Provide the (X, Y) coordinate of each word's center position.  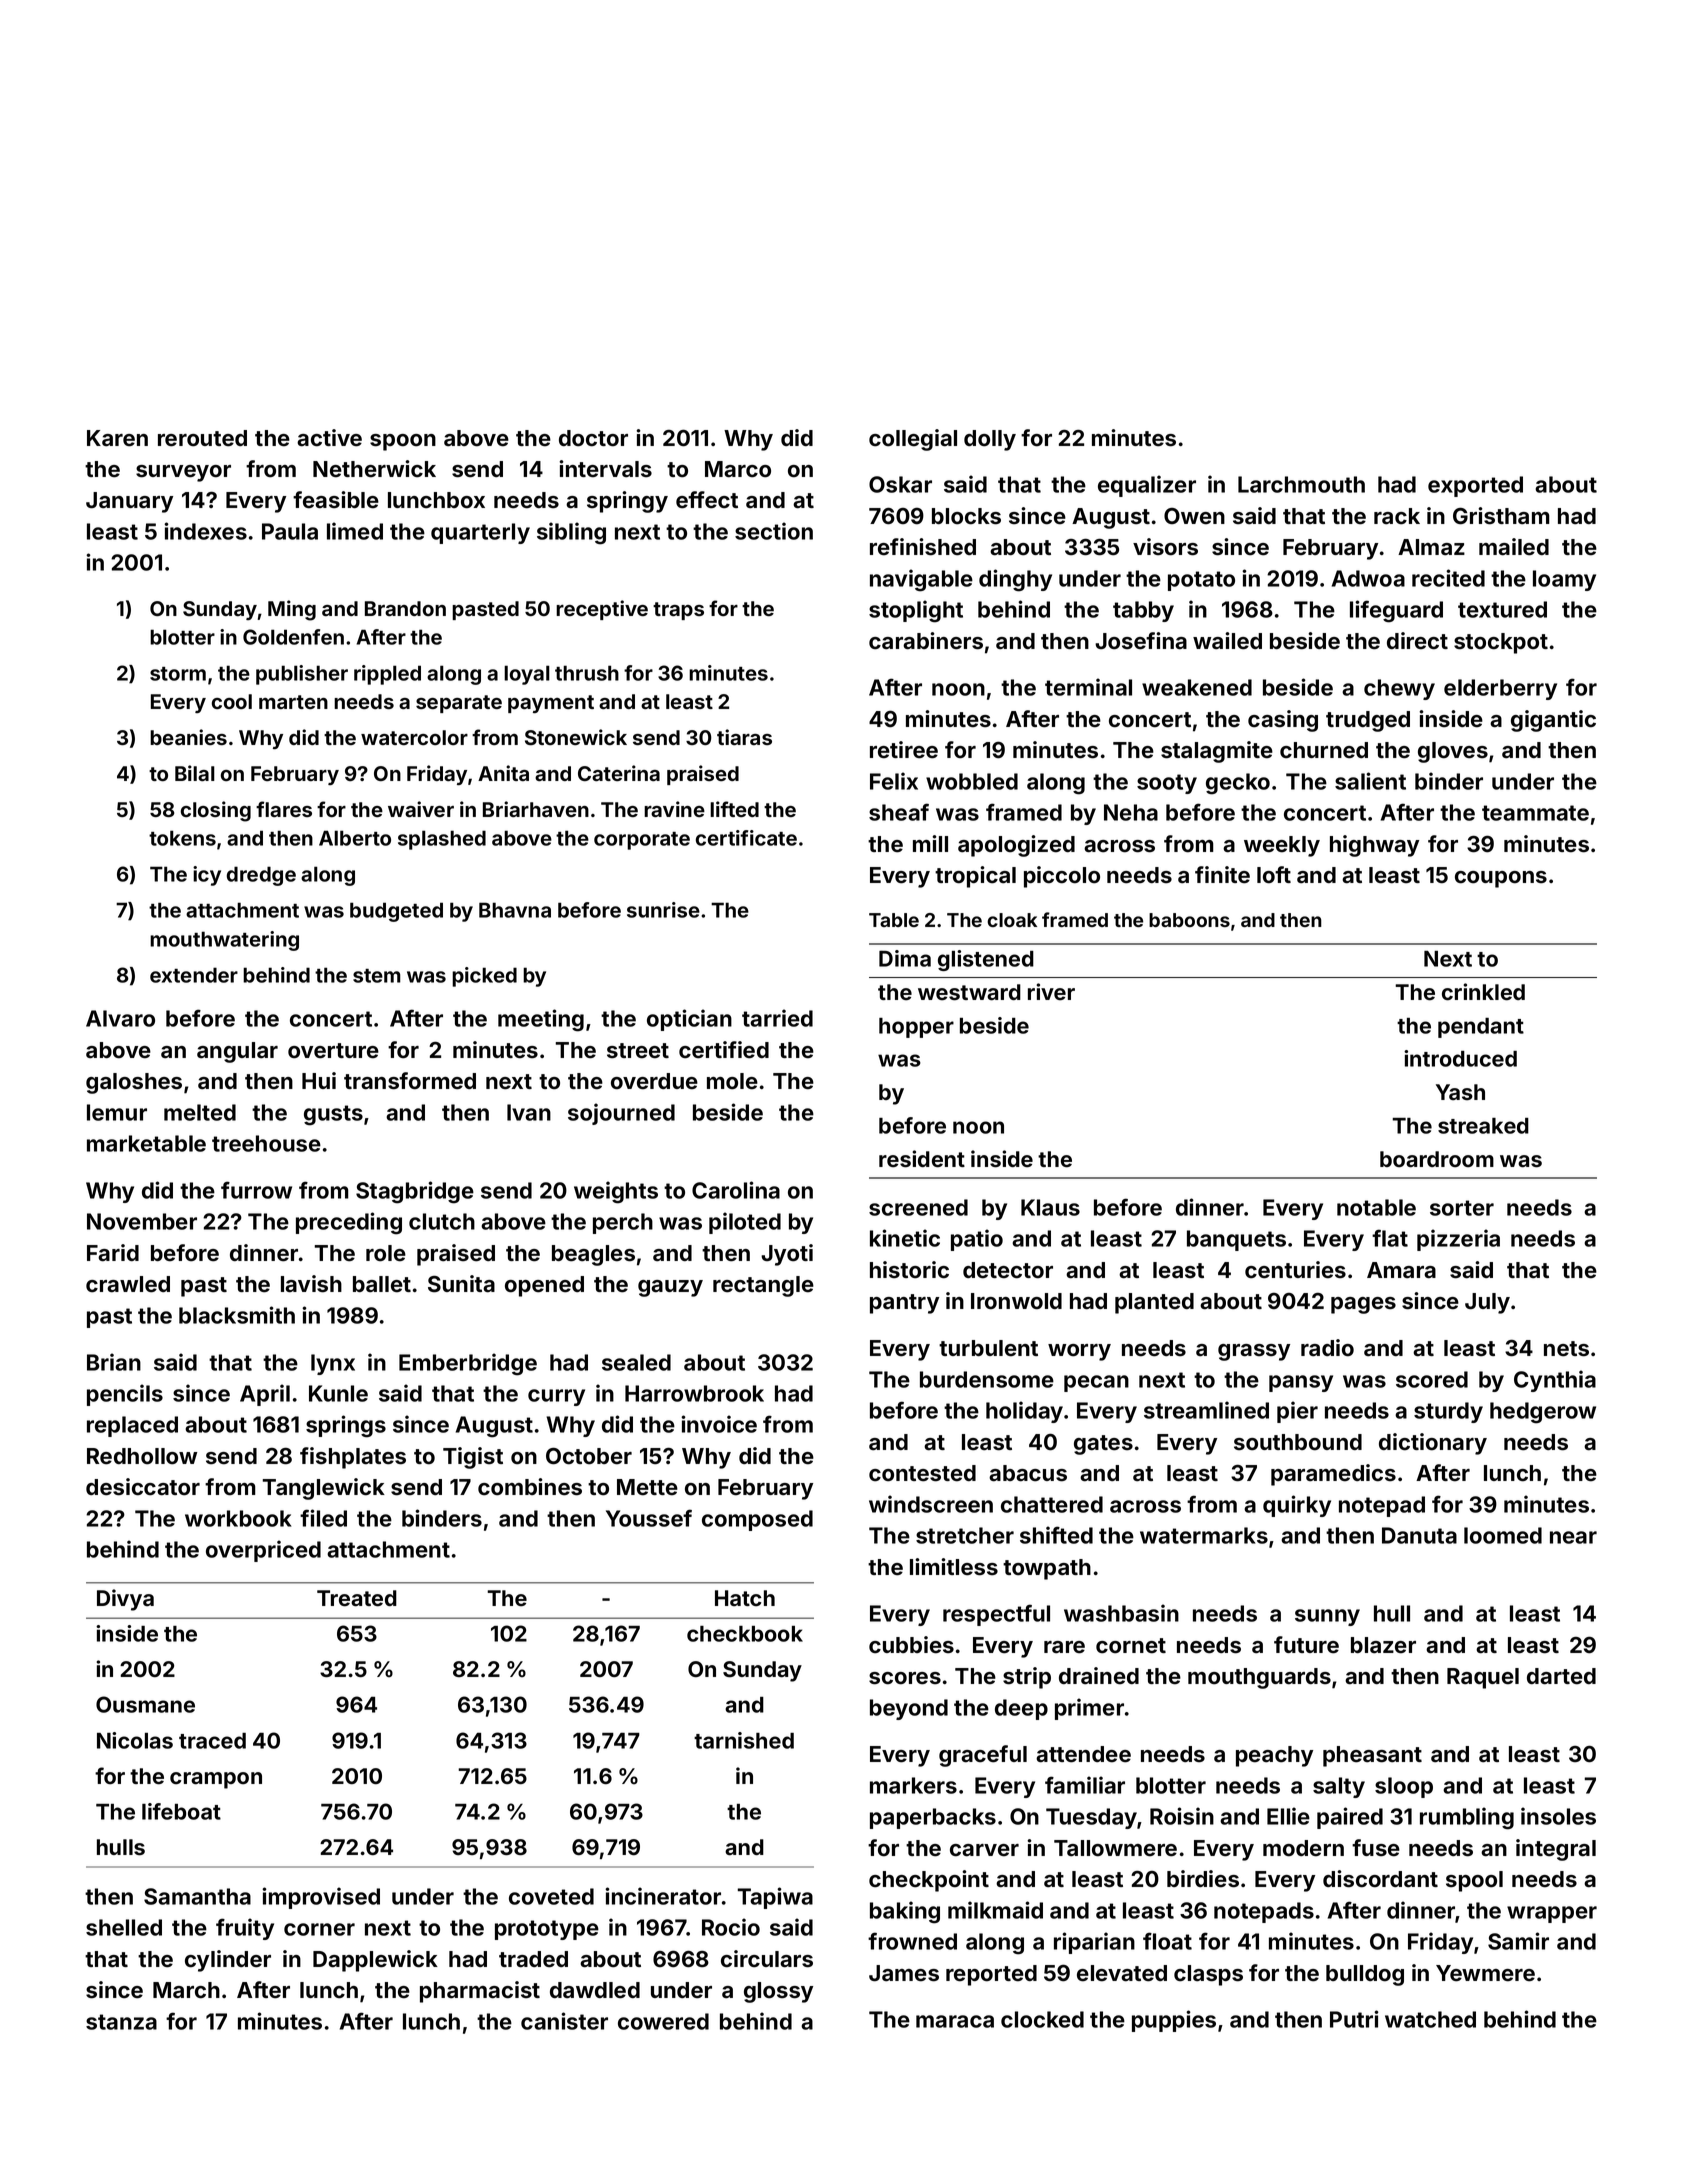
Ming (292, 610)
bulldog (1365, 1975)
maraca (955, 2021)
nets (1566, 1349)
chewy (1399, 689)
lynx (333, 1364)
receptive (602, 610)
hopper (916, 1028)
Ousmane (145, 1704)
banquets (1236, 1240)
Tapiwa (775, 1898)
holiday (1024, 1412)
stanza (121, 2022)
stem (377, 976)
